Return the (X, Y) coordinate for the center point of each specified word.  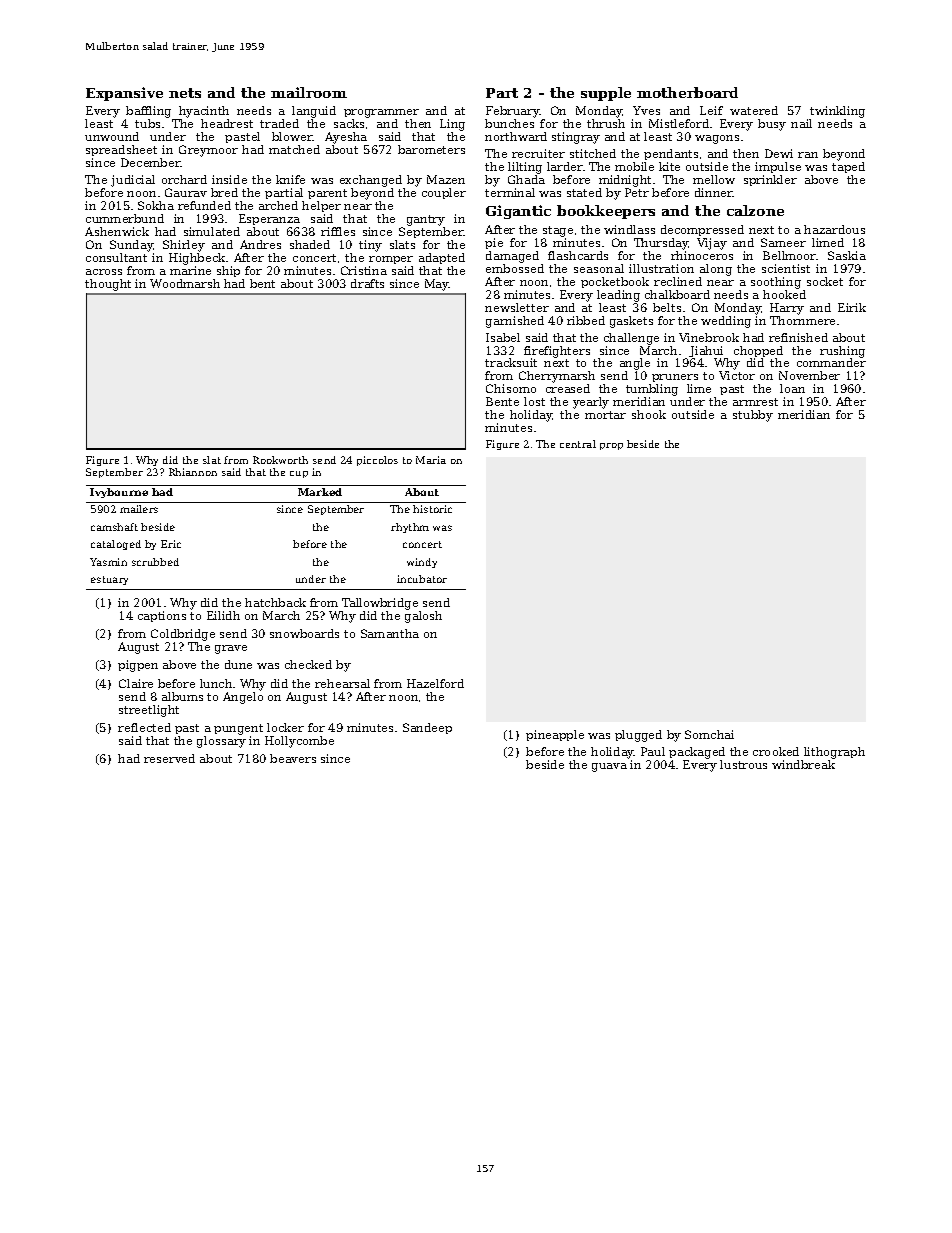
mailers (139, 509)
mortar (605, 415)
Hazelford (435, 683)
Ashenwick (117, 231)
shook (649, 414)
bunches (509, 123)
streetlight (149, 711)
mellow (714, 179)
